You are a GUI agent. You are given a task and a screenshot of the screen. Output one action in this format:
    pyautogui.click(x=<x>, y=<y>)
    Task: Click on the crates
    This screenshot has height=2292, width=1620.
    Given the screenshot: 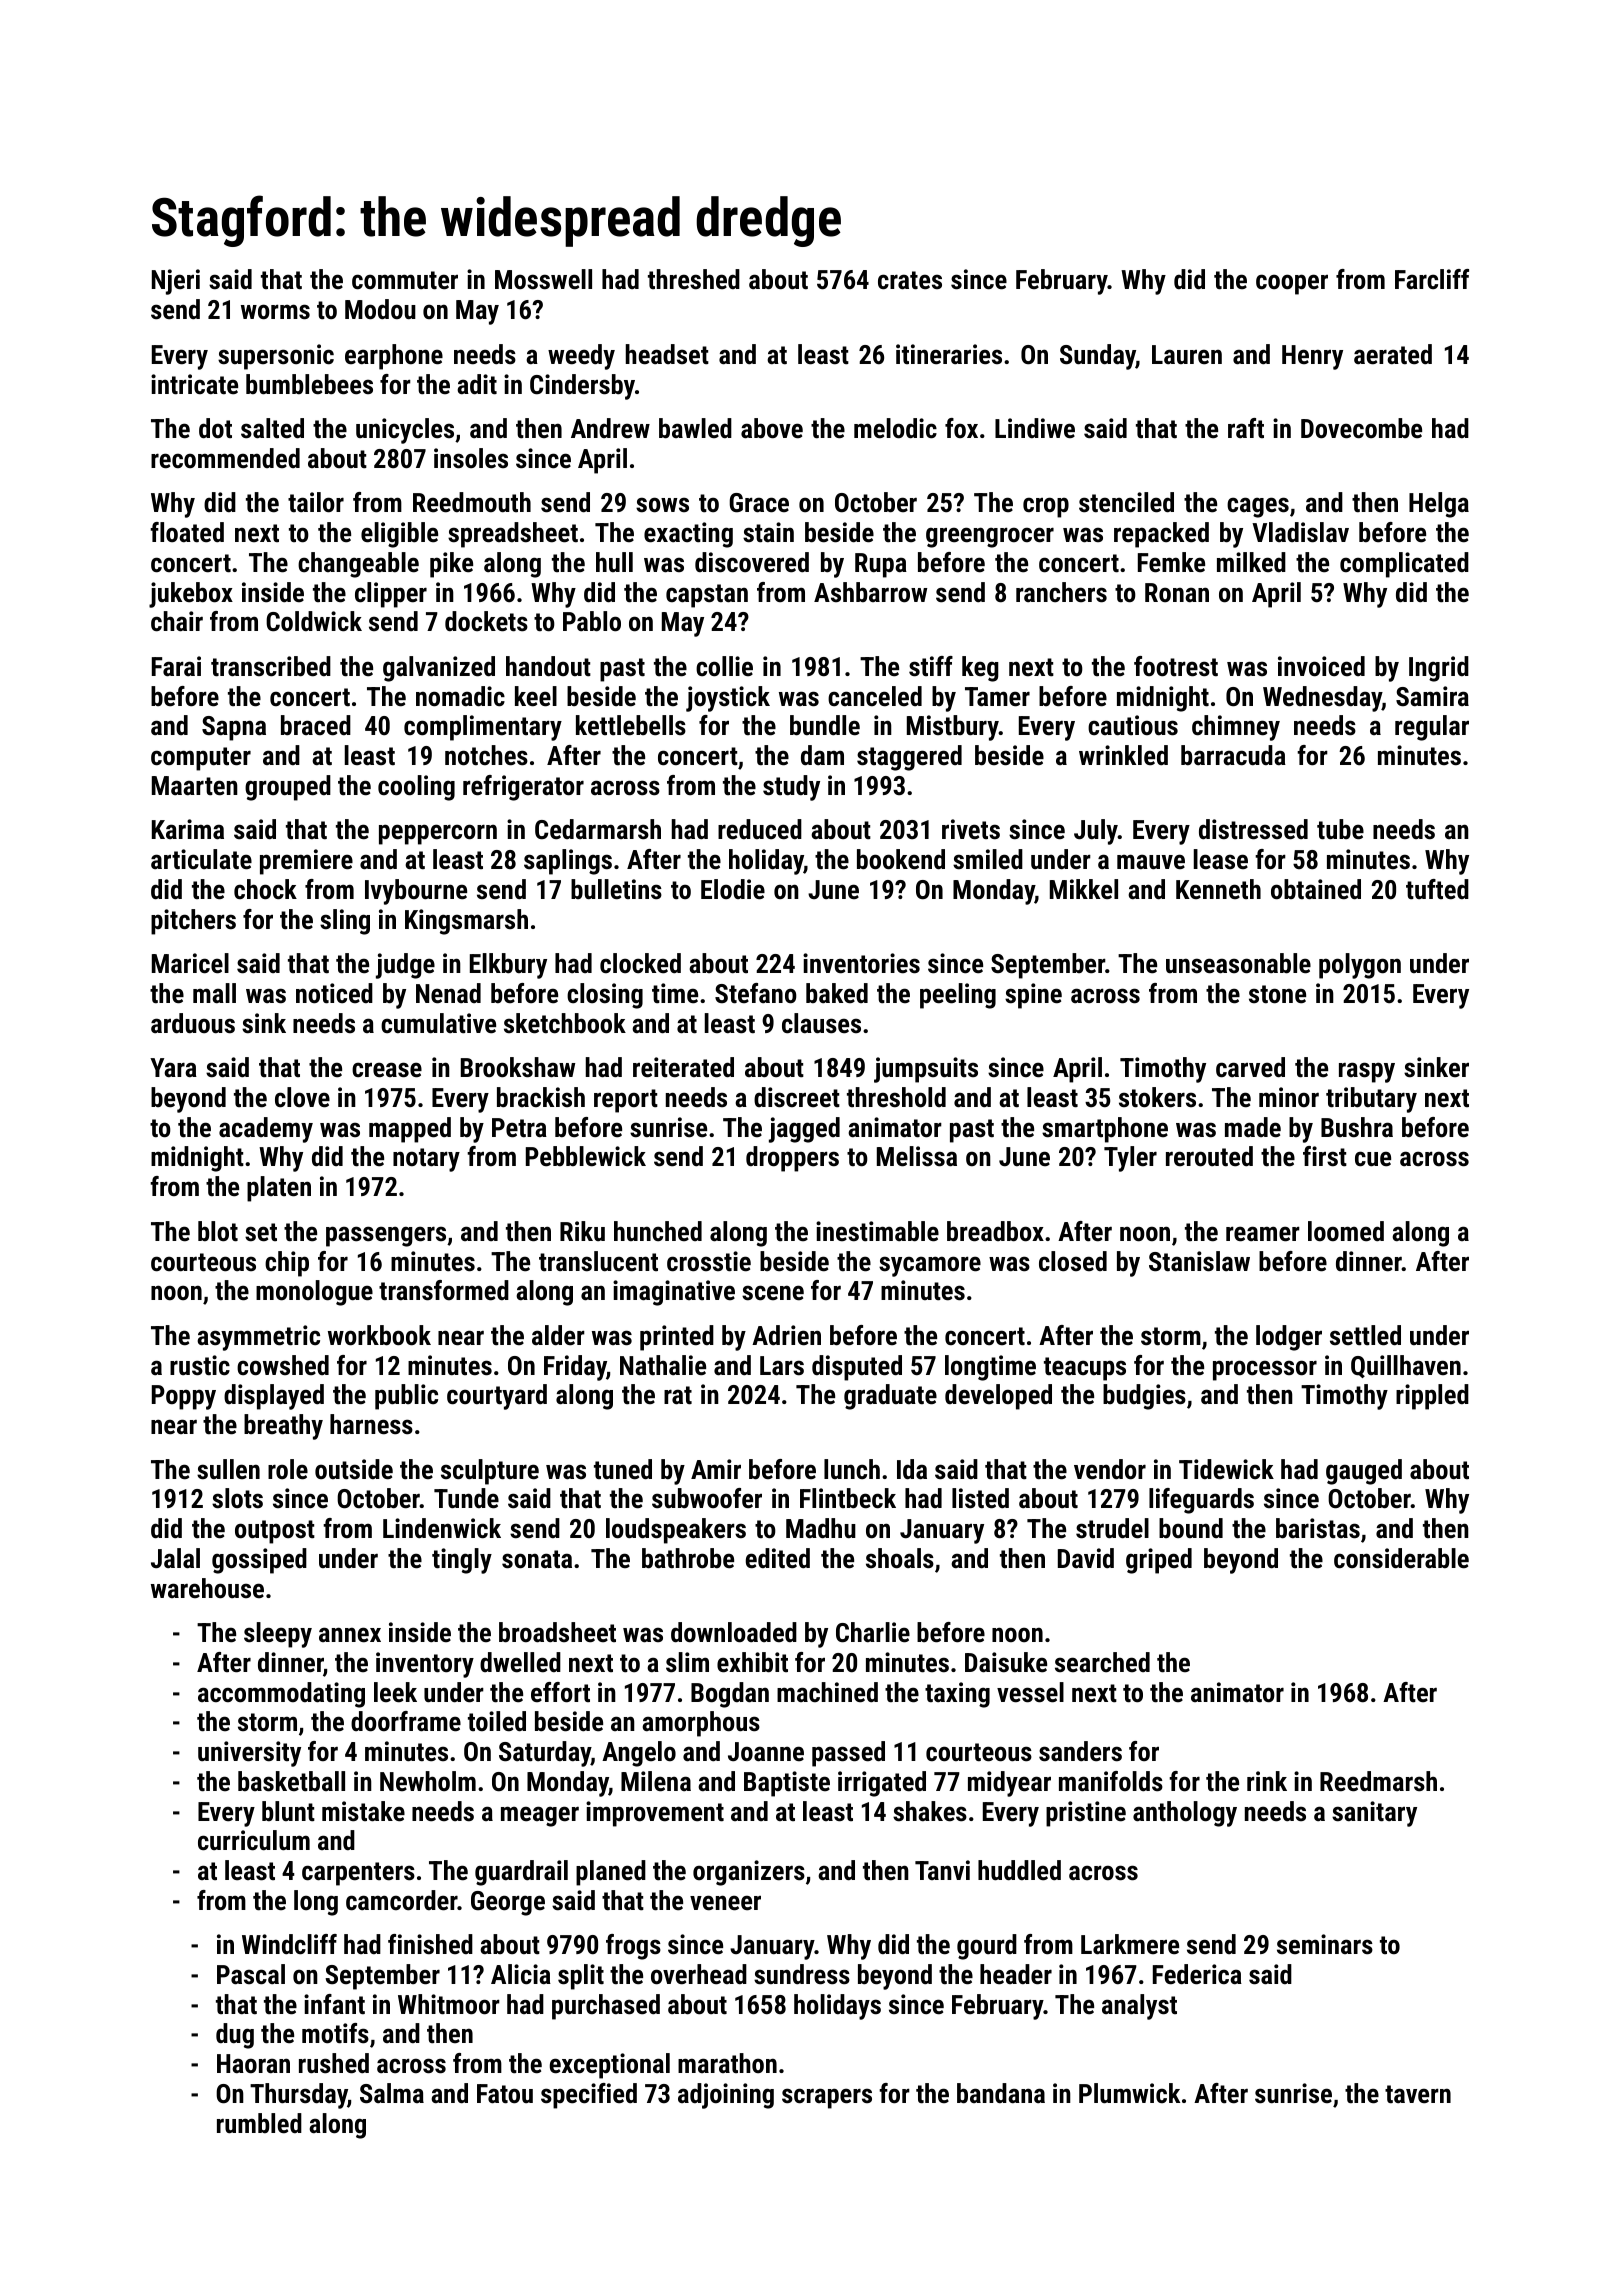 What is the action you would take?
    pyautogui.click(x=910, y=280)
